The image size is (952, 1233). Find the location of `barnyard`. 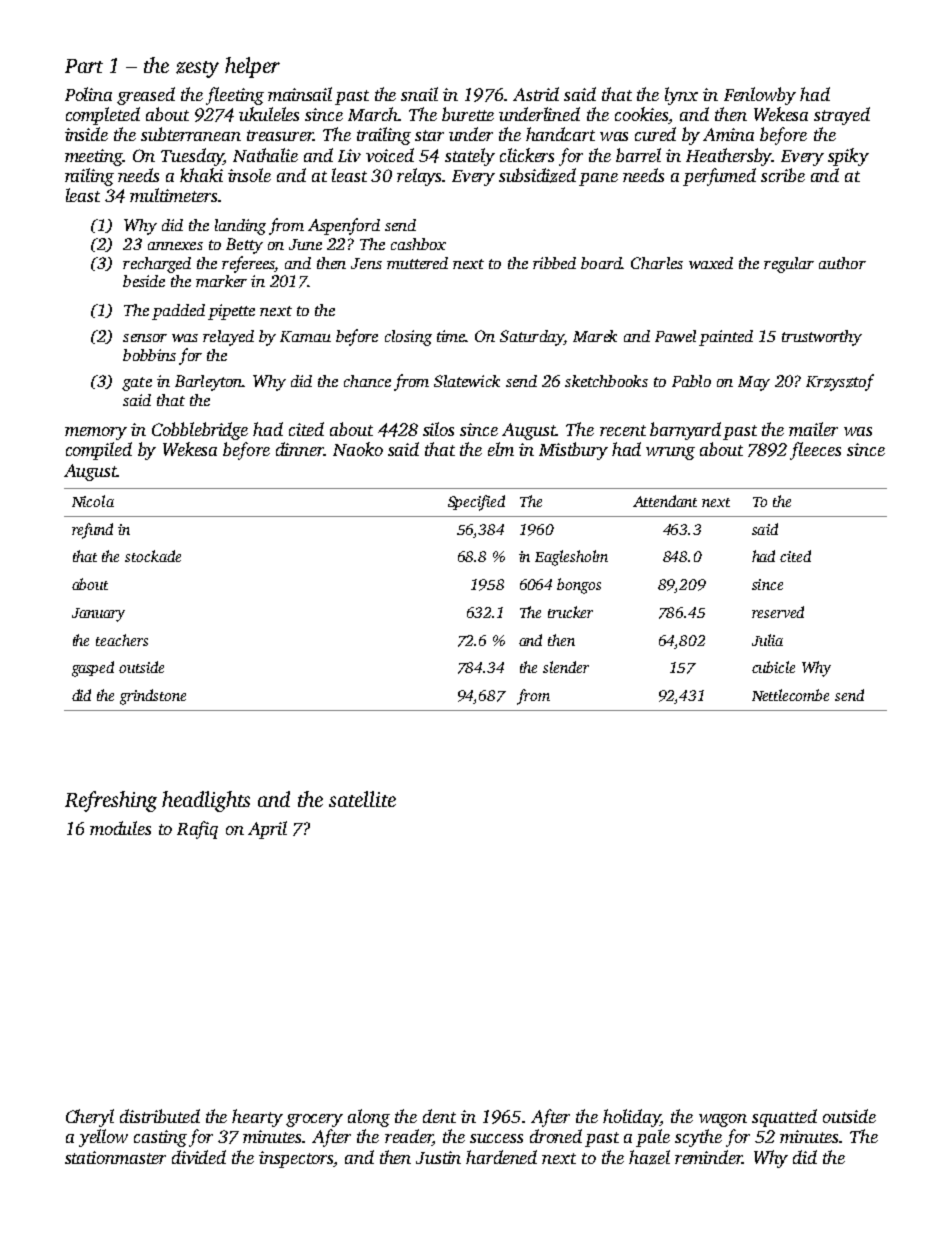

barnyard is located at coordinates (685, 431).
